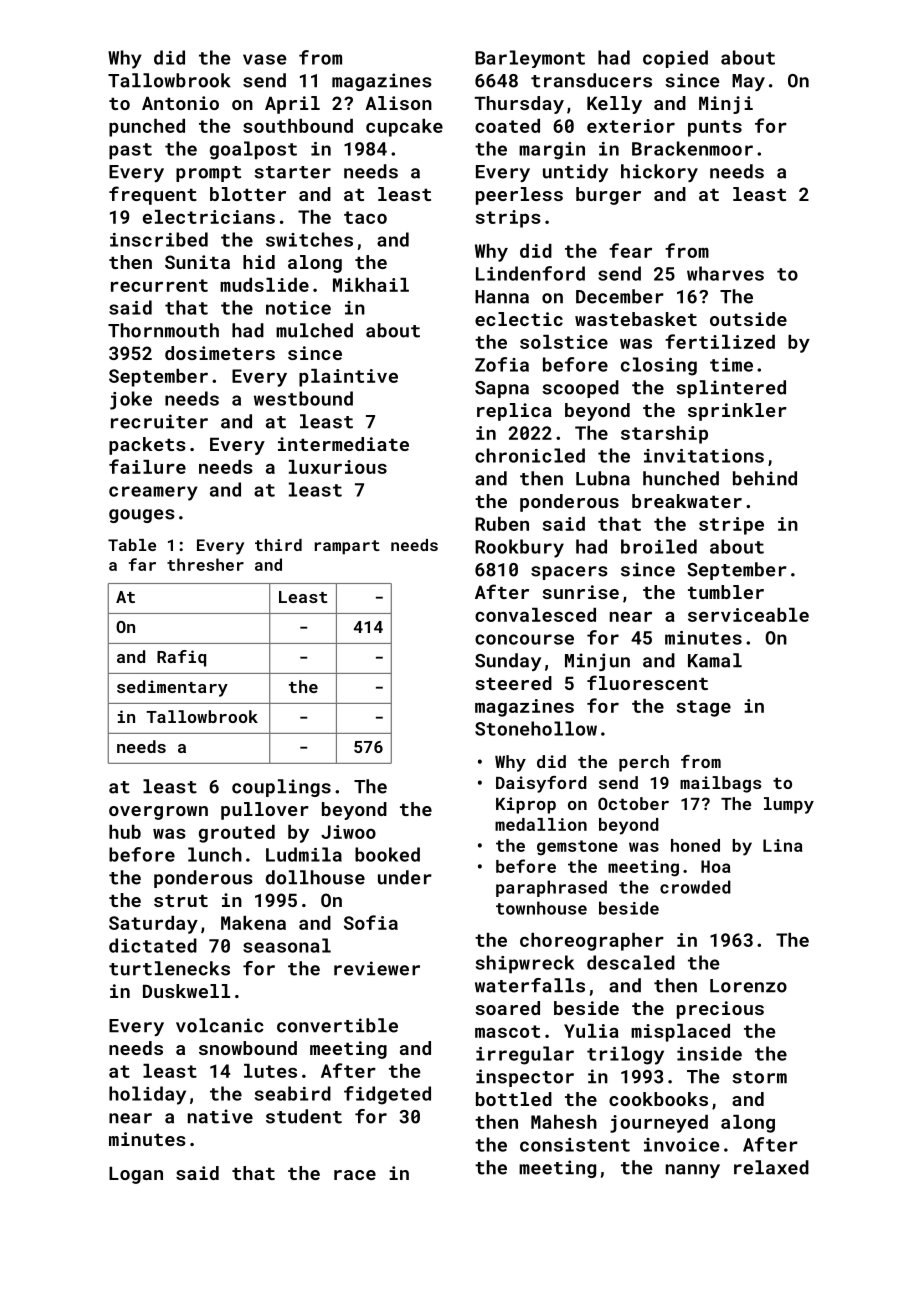 This image has width=924, height=1308. I want to click on vase, so click(265, 59).
